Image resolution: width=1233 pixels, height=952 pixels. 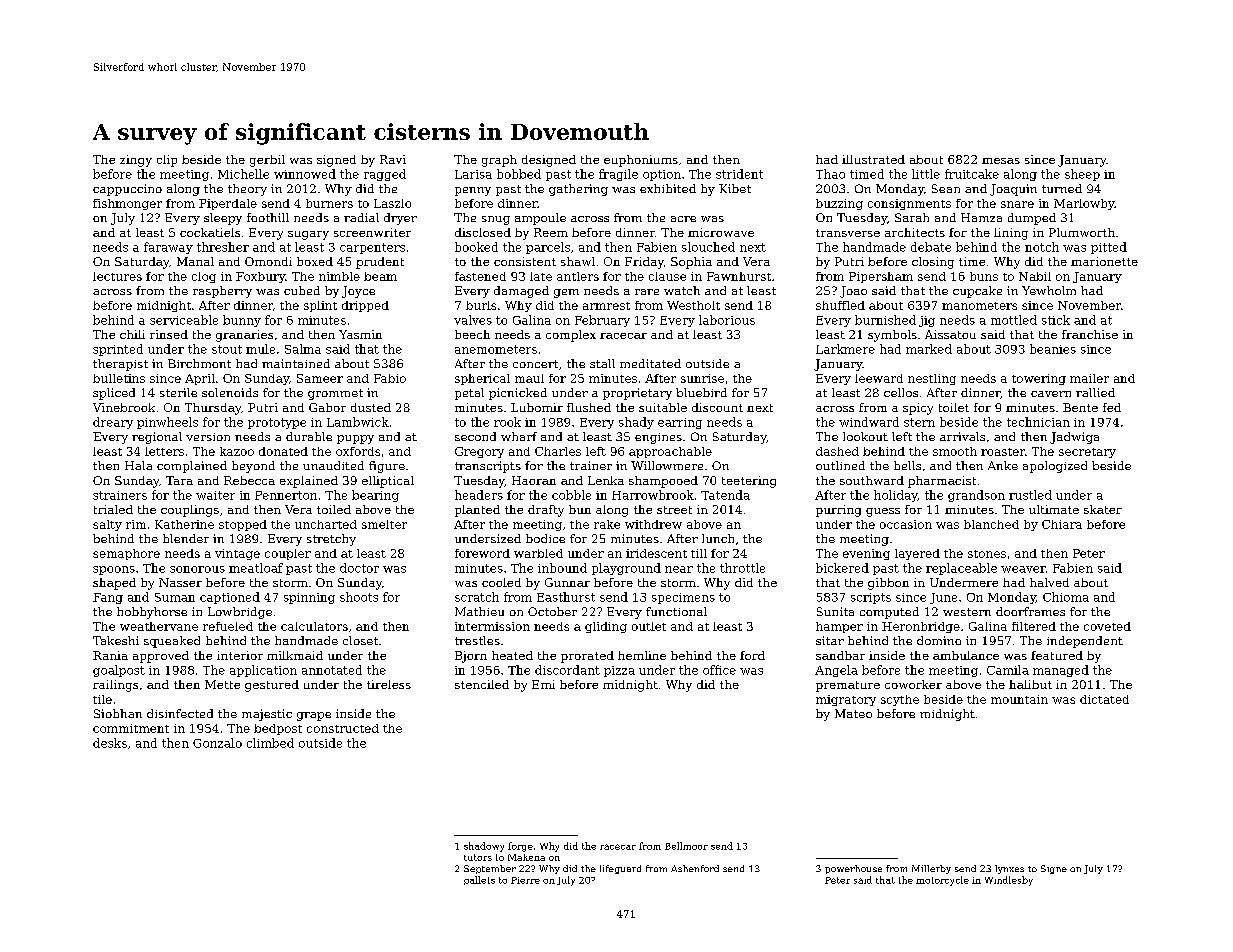 I want to click on second, so click(x=475, y=436).
